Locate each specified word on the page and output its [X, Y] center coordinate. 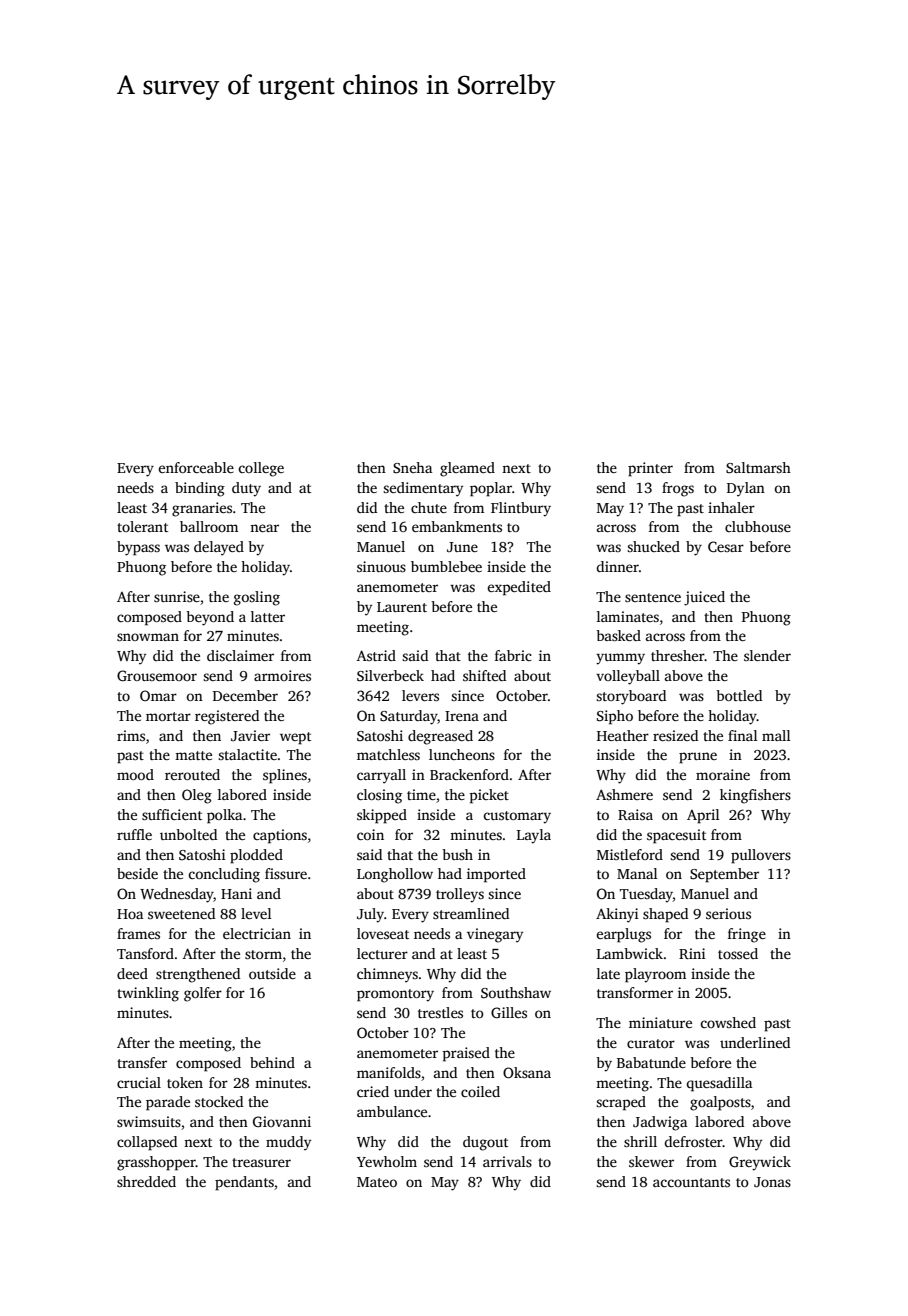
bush [457, 854]
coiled [480, 1091]
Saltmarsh [758, 467]
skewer [651, 1161]
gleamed [467, 469]
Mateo [377, 1182]
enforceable [196, 467]
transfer [142, 1062]
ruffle [134, 834]
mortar [168, 716]
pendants [244, 1183]
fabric [513, 655]
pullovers [761, 856]
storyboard [631, 697]
